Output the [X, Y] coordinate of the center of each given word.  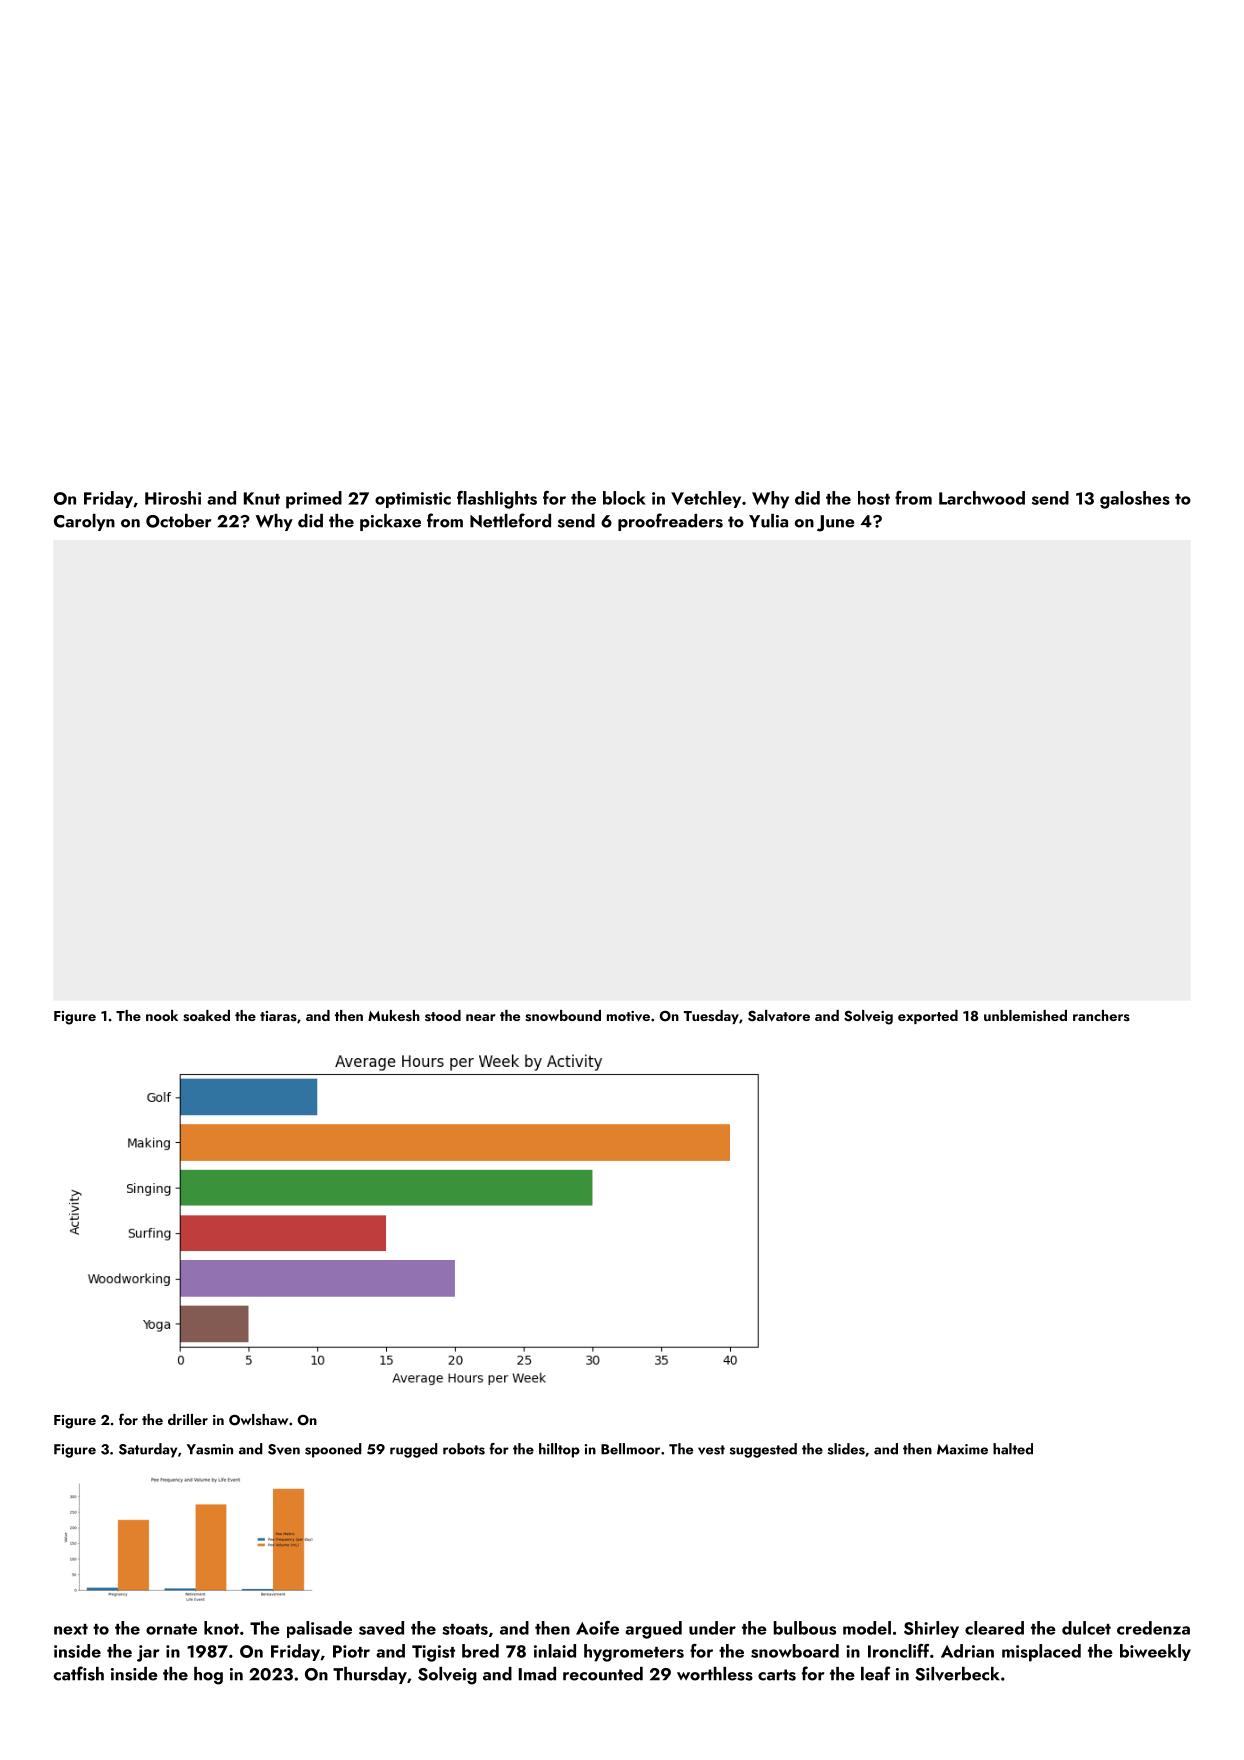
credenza [1153, 1628]
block [624, 498]
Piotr [351, 1651]
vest [711, 1450]
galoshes [1135, 500]
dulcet [1086, 1628]
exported [928, 1017]
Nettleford [510, 520]
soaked [206, 1016]
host [874, 498]
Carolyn [84, 522]
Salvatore [779, 1016]
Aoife [597, 1628]
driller [188, 1419]
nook [162, 1015]
